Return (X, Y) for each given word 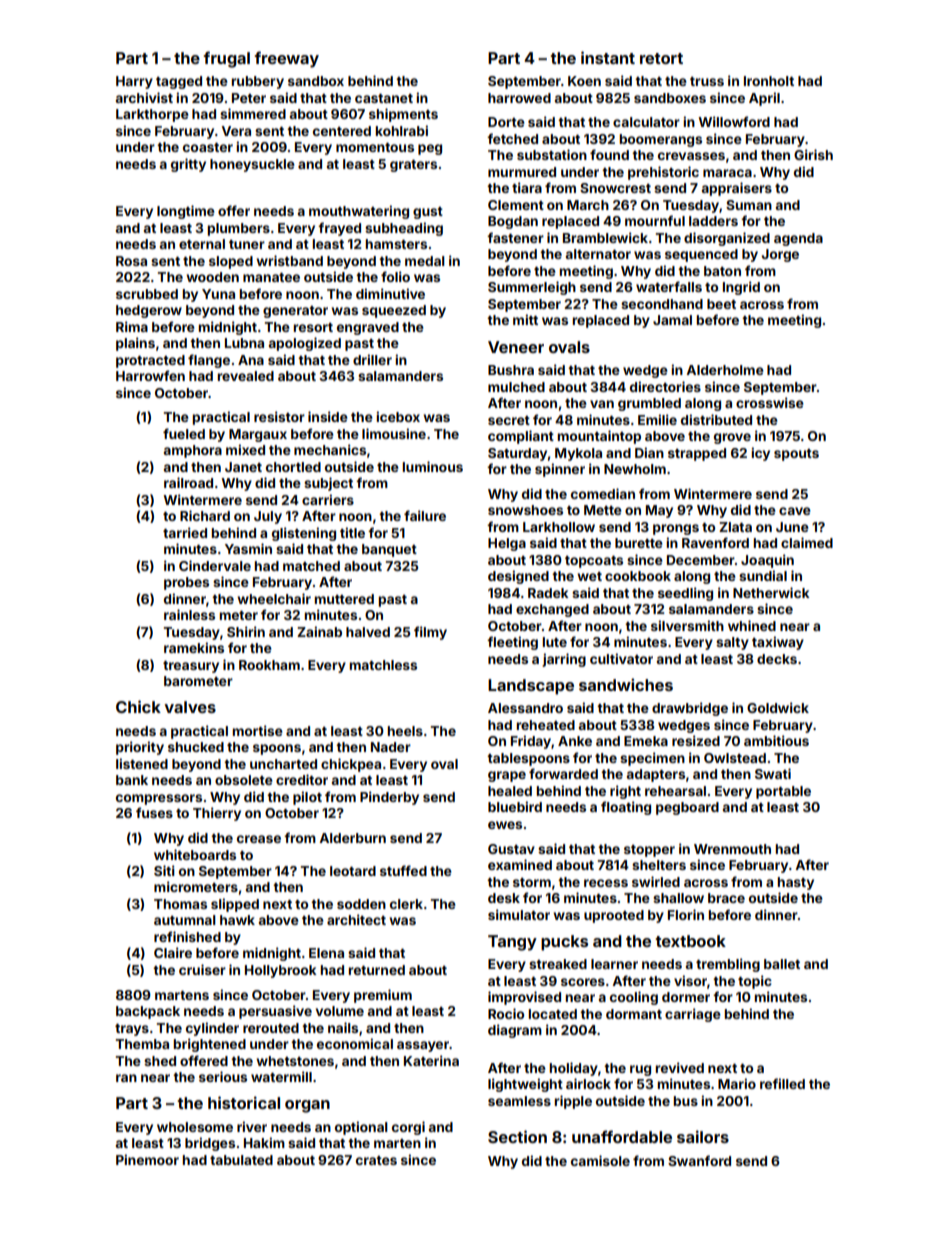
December (701, 560)
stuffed (403, 870)
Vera (236, 131)
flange (209, 361)
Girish (813, 154)
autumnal (185, 920)
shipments (403, 115)
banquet (389, 550)
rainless (189, 614)
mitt (525, 319)
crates (376, 1160)
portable (783, 792)
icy (760, 454)
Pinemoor (147, 1159)
